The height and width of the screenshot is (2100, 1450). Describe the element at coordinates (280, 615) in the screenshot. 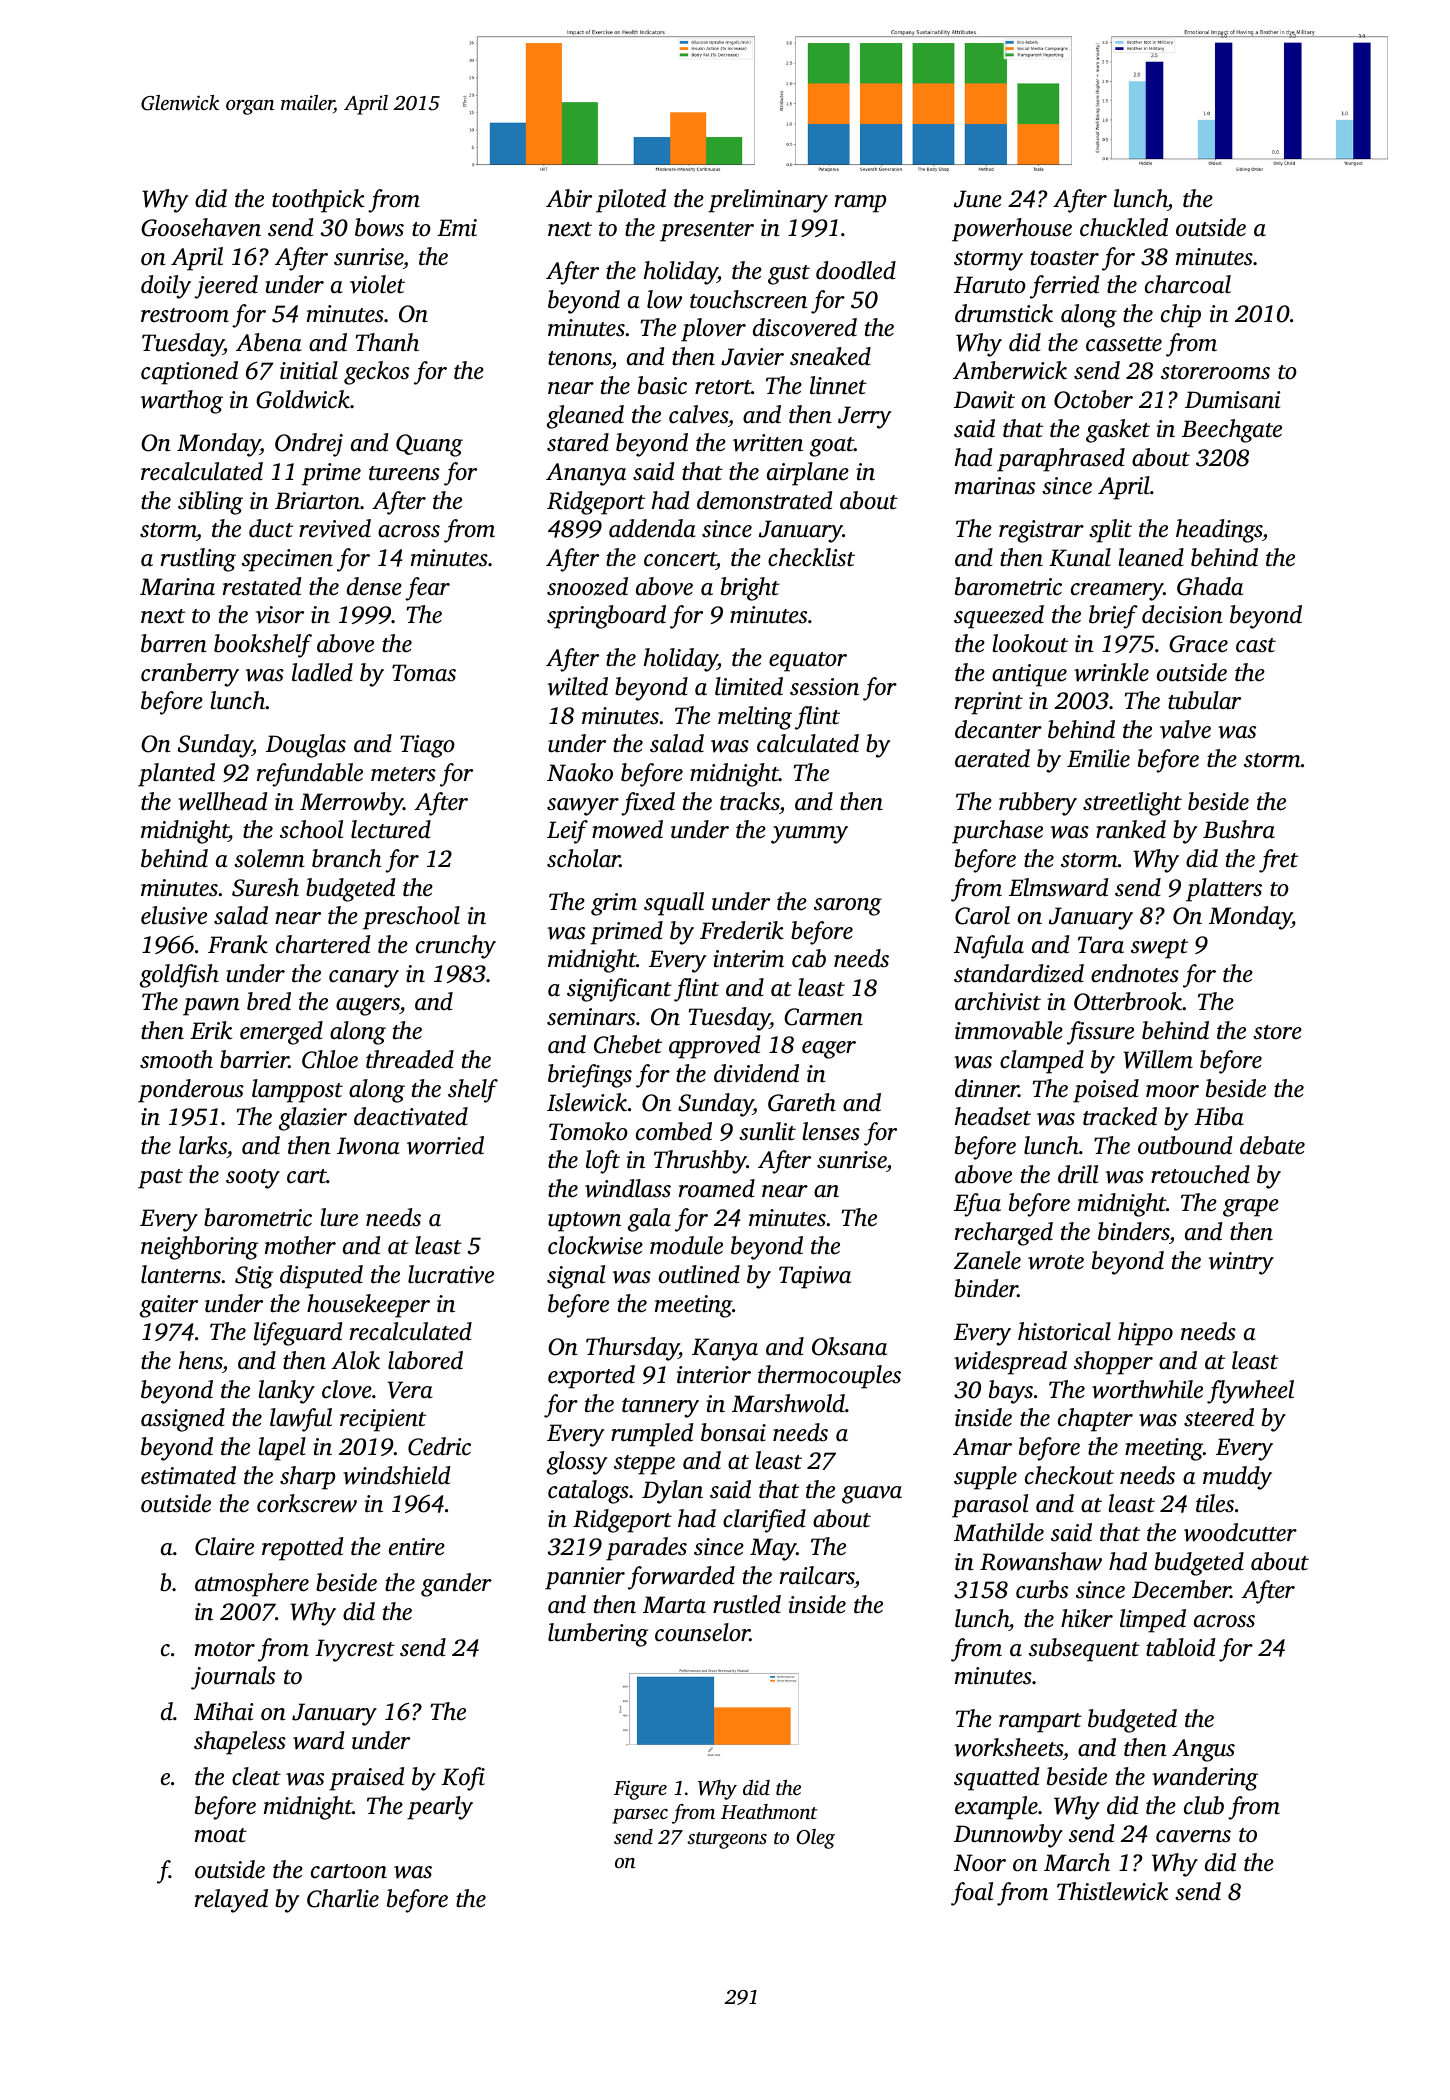

I see `visor` at that location.
